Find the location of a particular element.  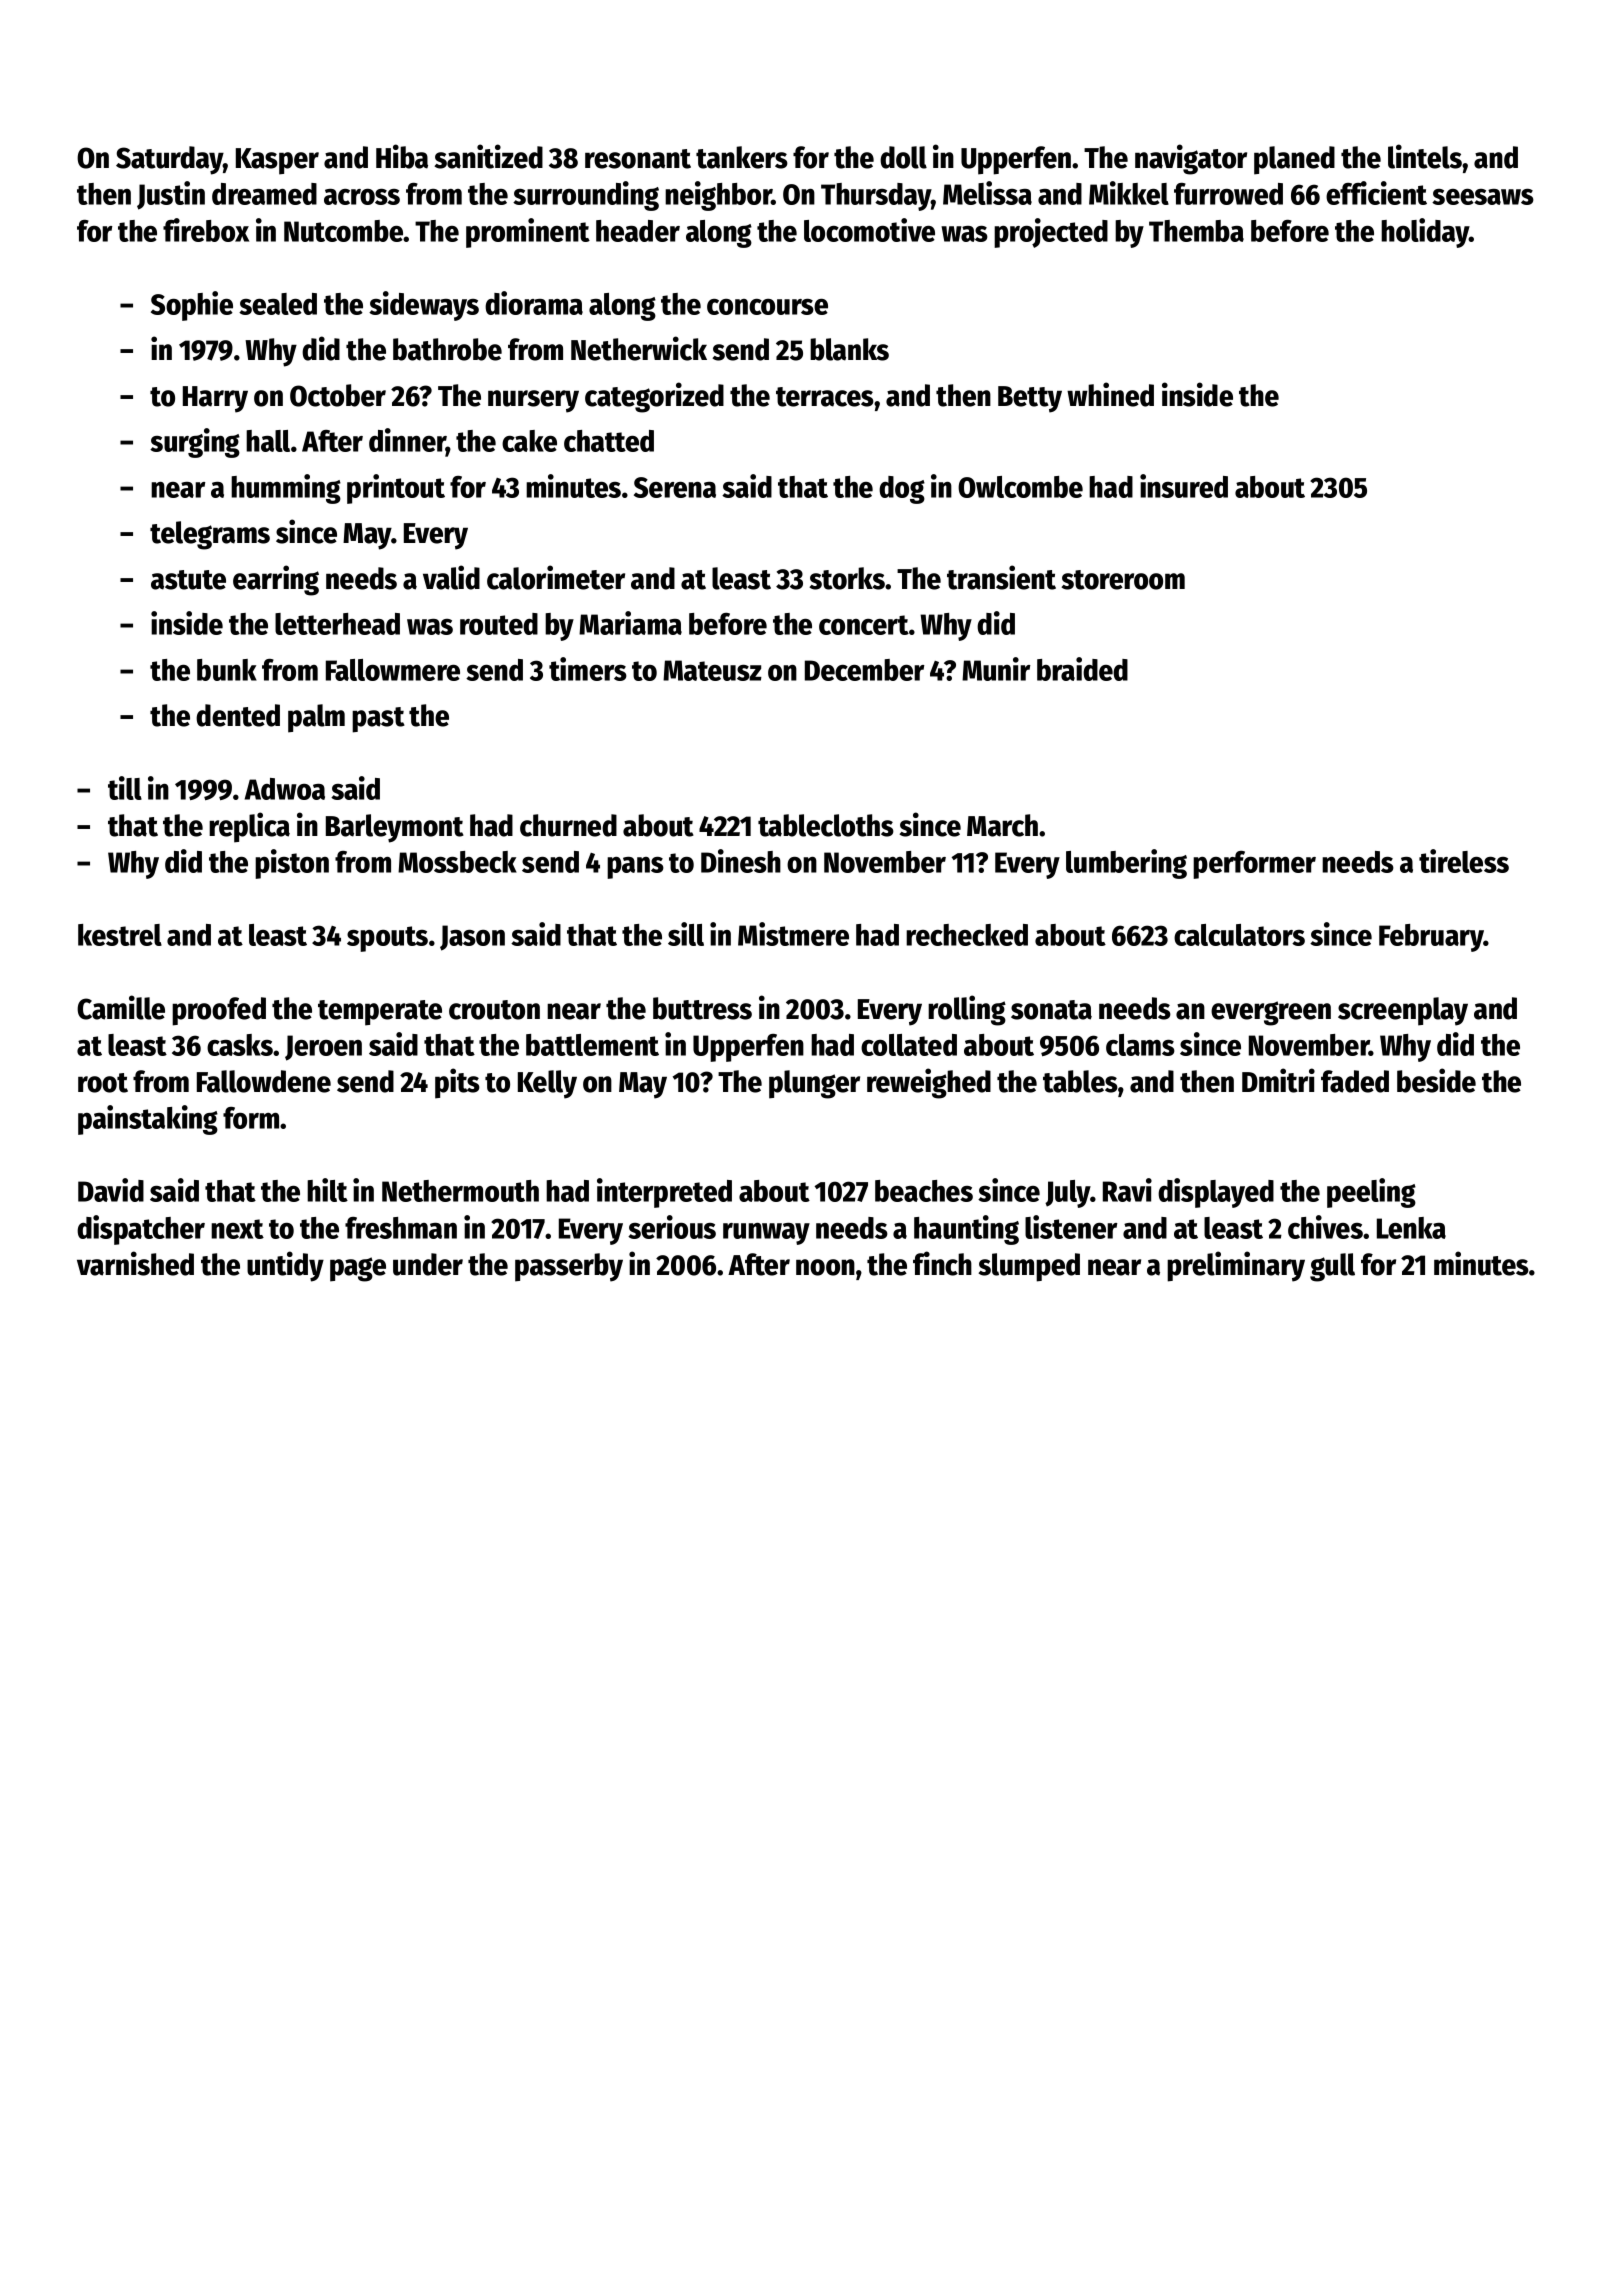

projected is located at coordinates (1051, 233).
